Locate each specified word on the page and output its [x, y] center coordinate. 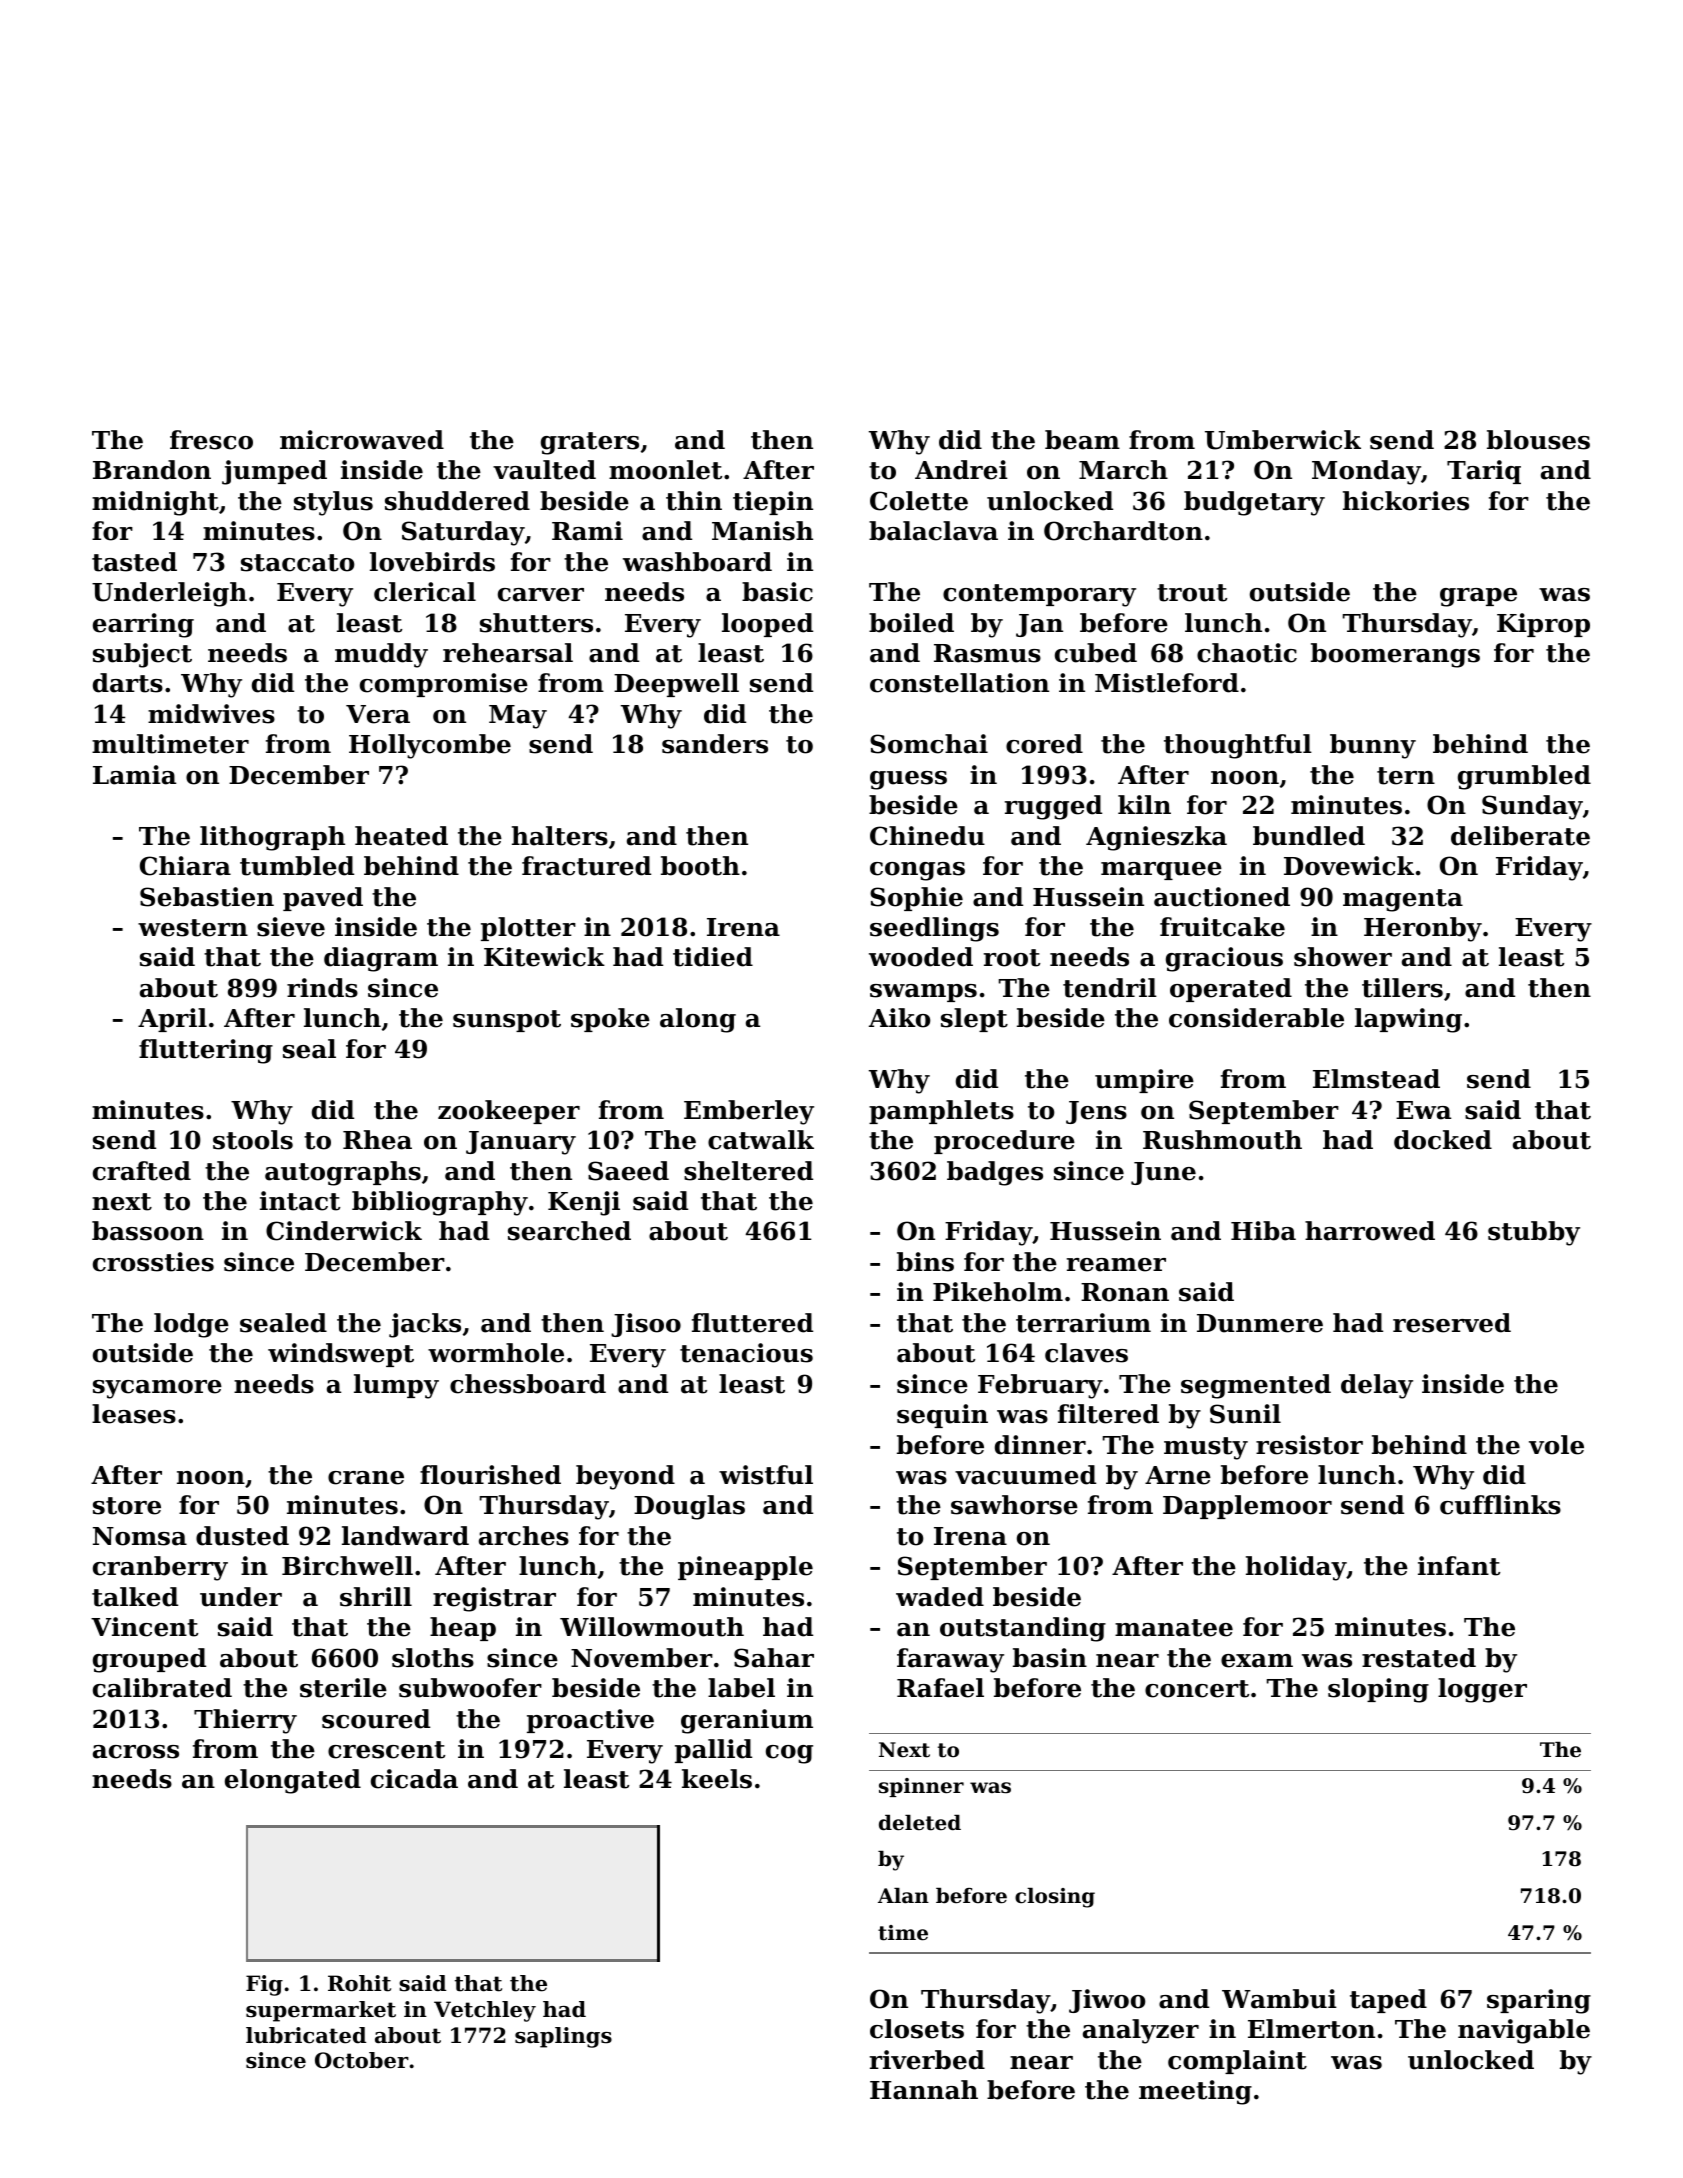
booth [700, 866]
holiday [1296, 1568]
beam [1082, 440]
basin [1050, 1658]
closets [917, 2029]
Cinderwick [344, 1231]
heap [463, 1629]
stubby [1534, 1233]
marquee [1161, 871]
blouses [1538, 440]
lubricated [306, 2035]
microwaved [362, 440]
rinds [322, 988]
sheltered [748, 1171]
